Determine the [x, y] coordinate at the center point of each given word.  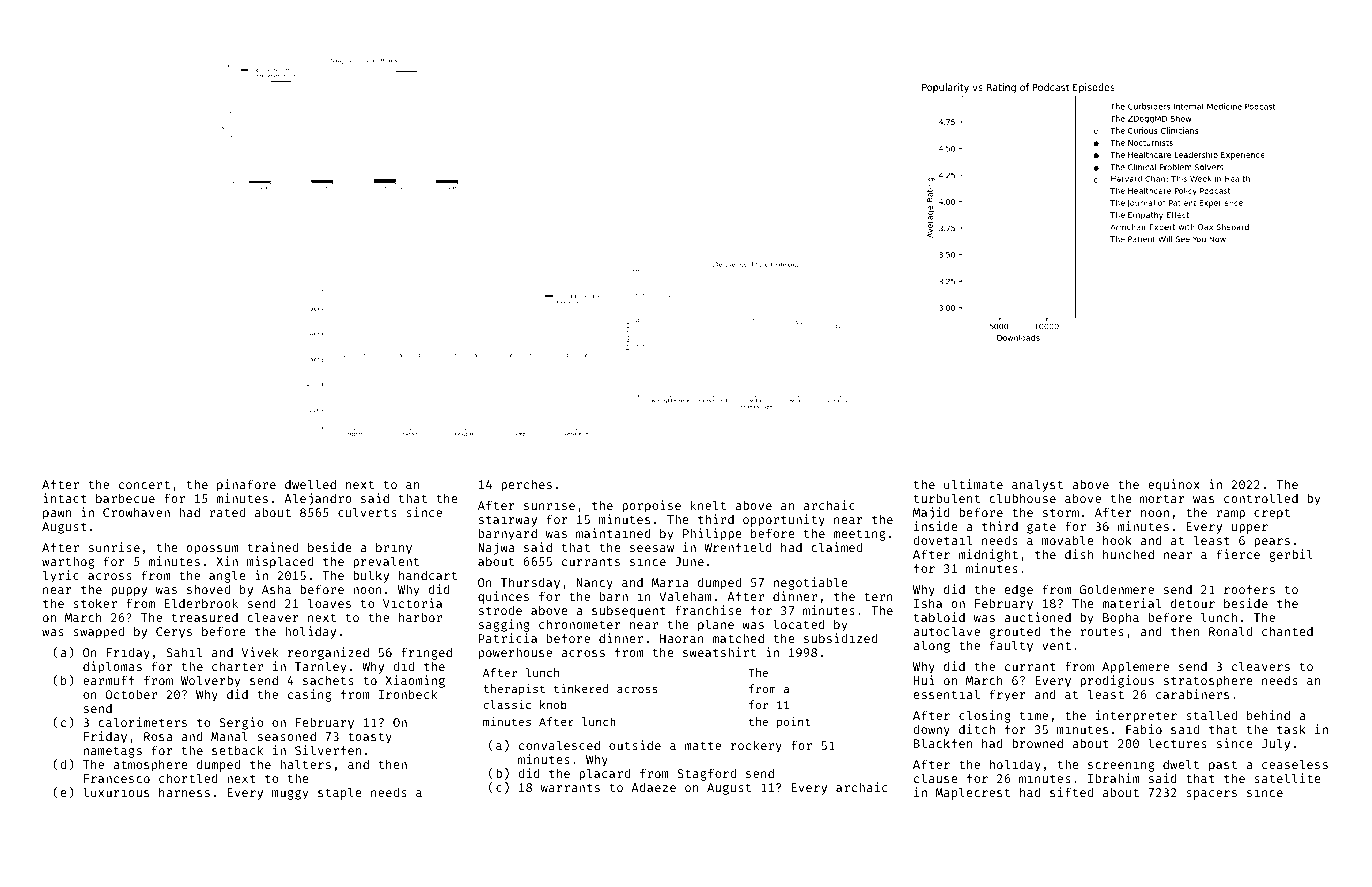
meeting [859, 534]
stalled [1211, 715]
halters [305, 764]
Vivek [260, 652]
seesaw [652, 548]
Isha [928, 603]
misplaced [280, 562]
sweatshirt [719, 652]
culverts [367, 512]
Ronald [1230, 631]
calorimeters [142, 722]
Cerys [174, 633]
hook [1117, 540]
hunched [1128, 554]
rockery [756, 746]
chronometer [580, 624]
